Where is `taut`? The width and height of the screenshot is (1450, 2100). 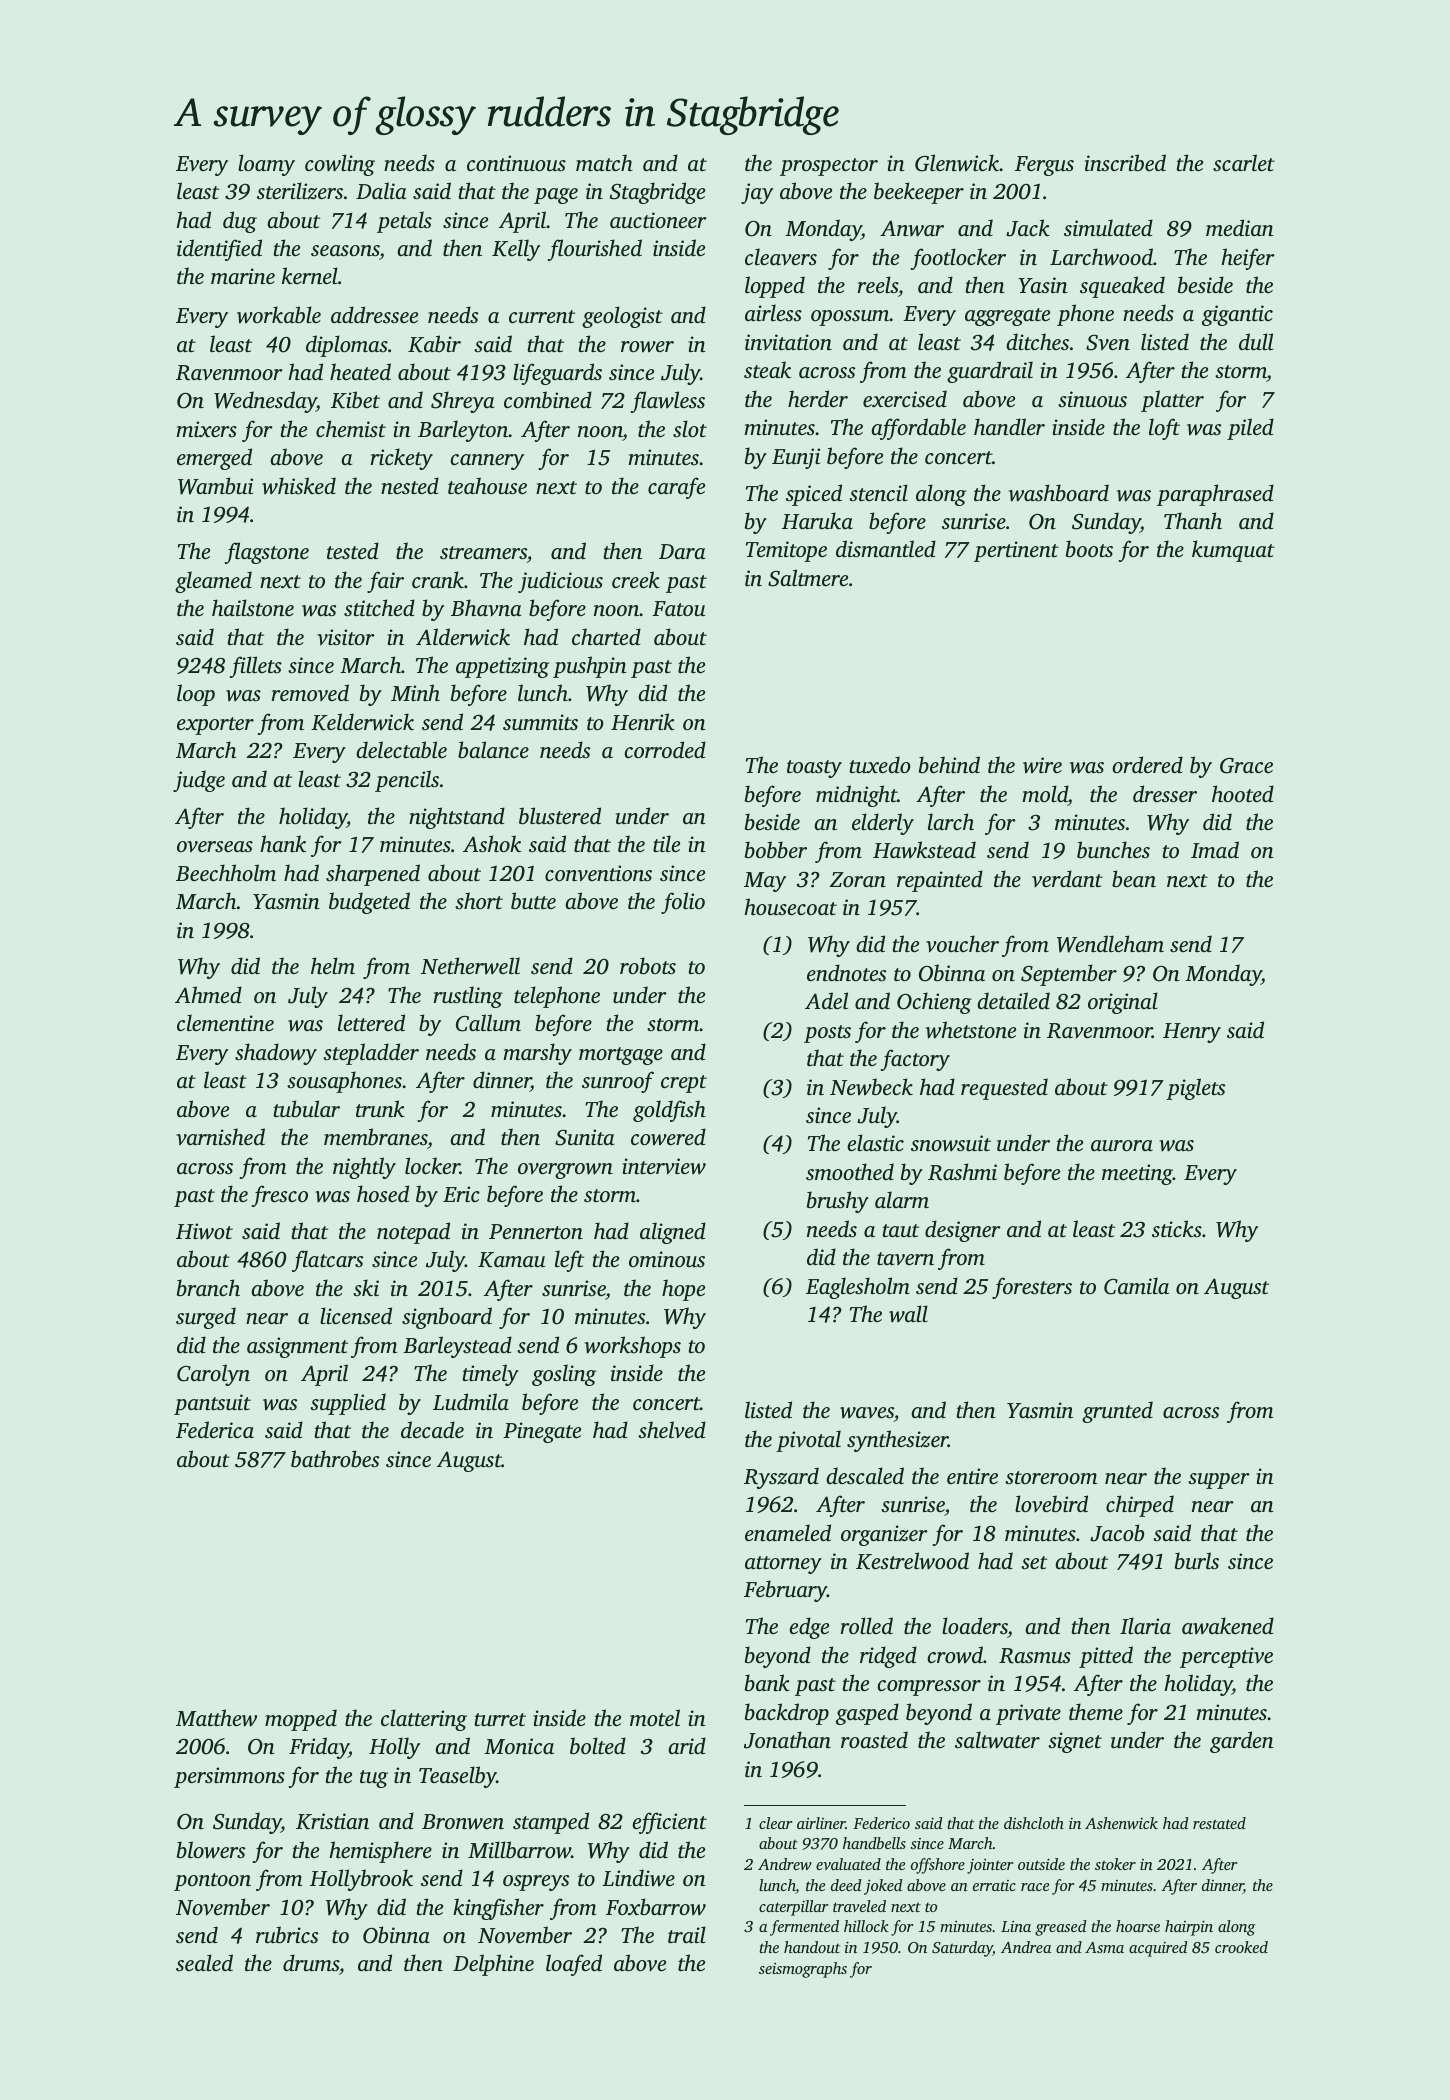
taut is located at coordinates (901, 1230).
